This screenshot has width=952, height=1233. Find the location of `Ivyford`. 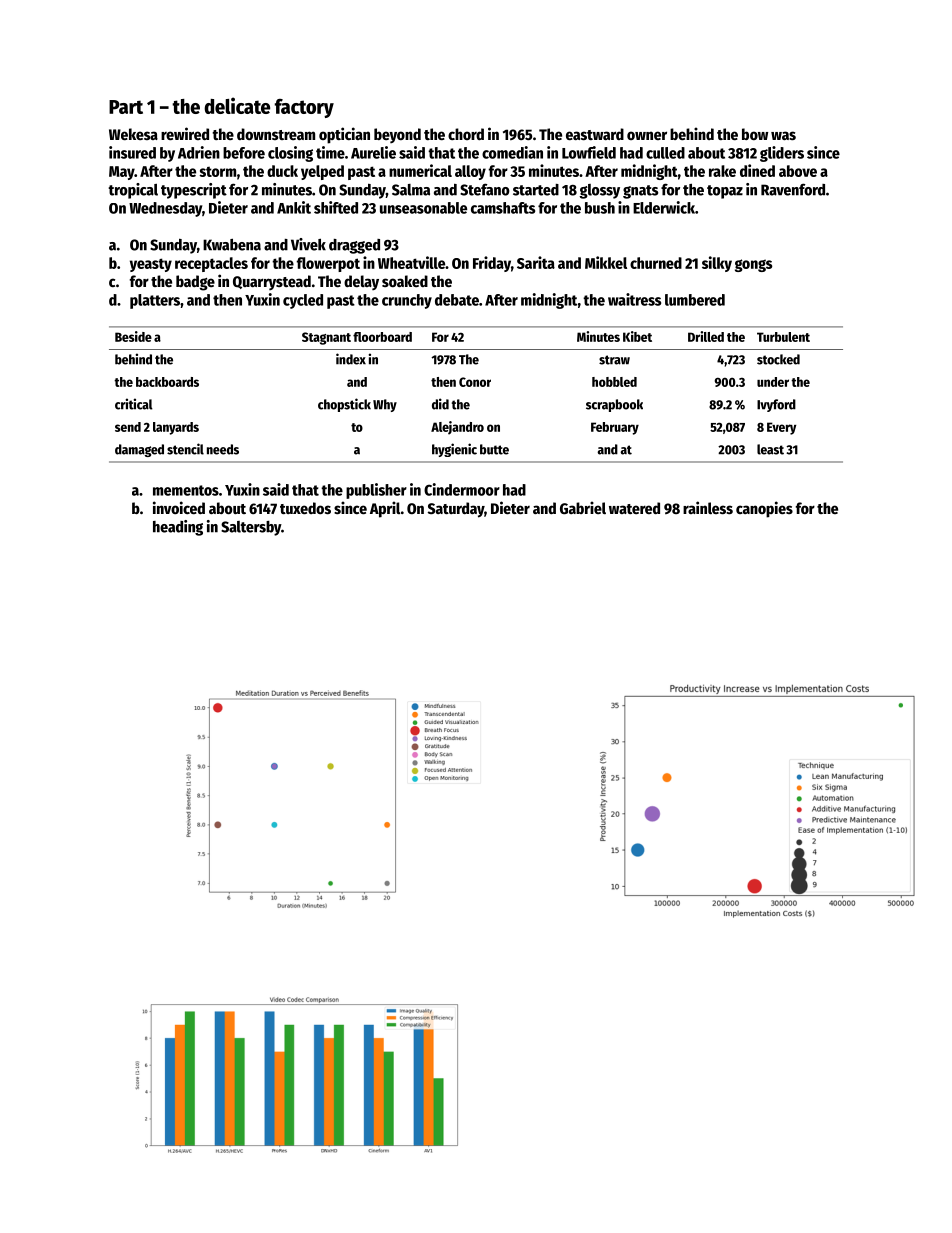

Ivyford is located at coordinates (776, 405).
